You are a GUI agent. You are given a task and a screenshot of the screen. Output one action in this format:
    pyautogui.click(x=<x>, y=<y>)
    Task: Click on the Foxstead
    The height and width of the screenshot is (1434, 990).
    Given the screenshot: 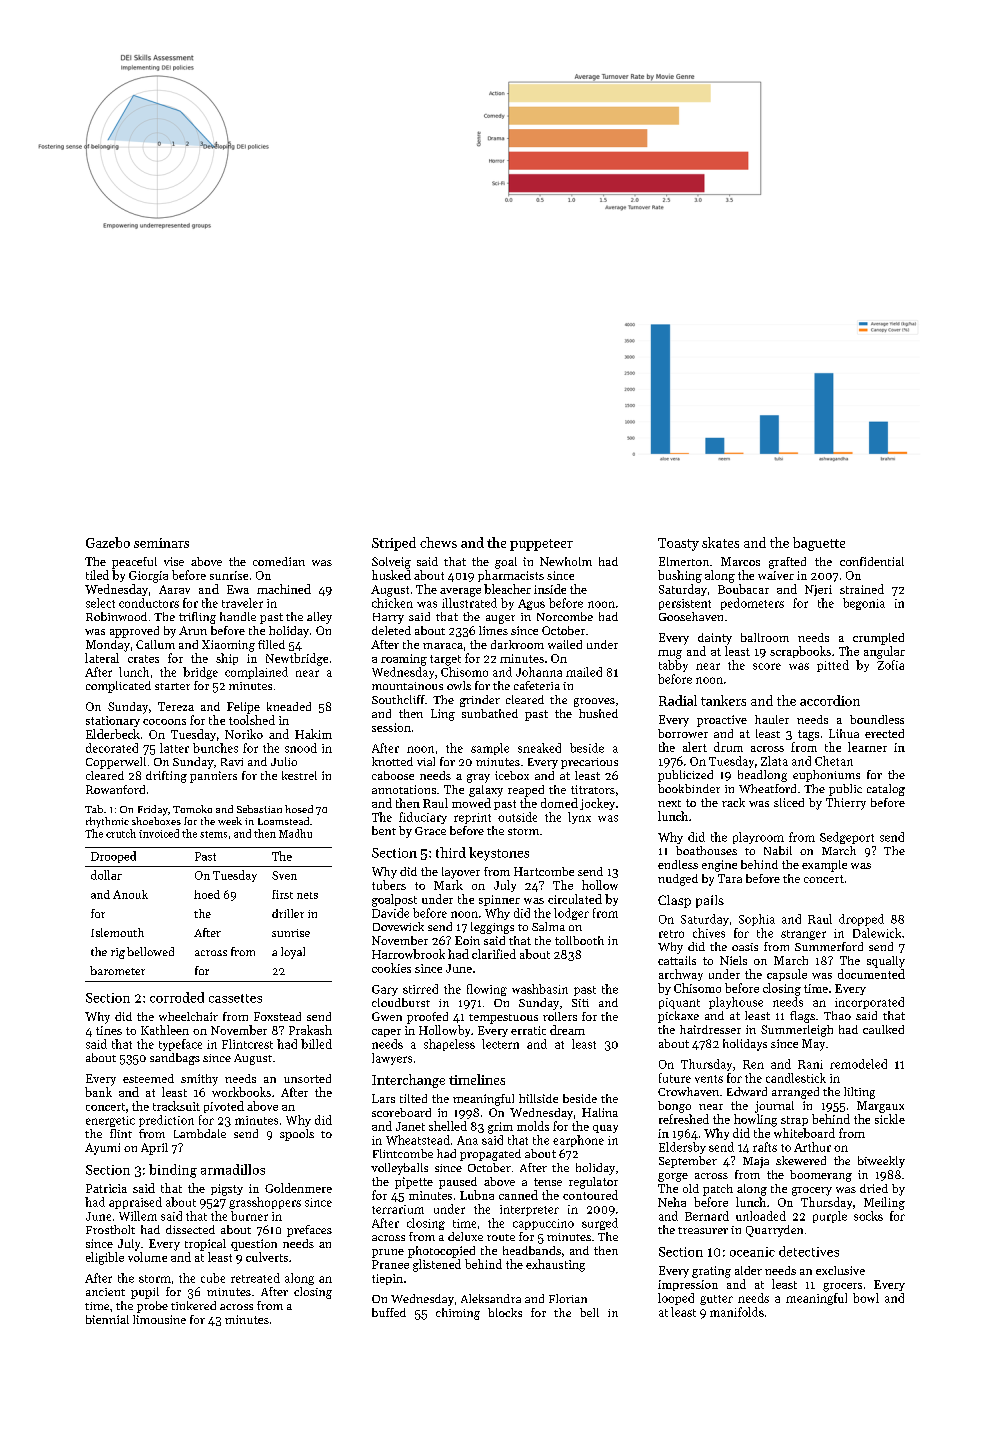 What is the action you would take?
    pyautogui.click(x=277, y=1016)
